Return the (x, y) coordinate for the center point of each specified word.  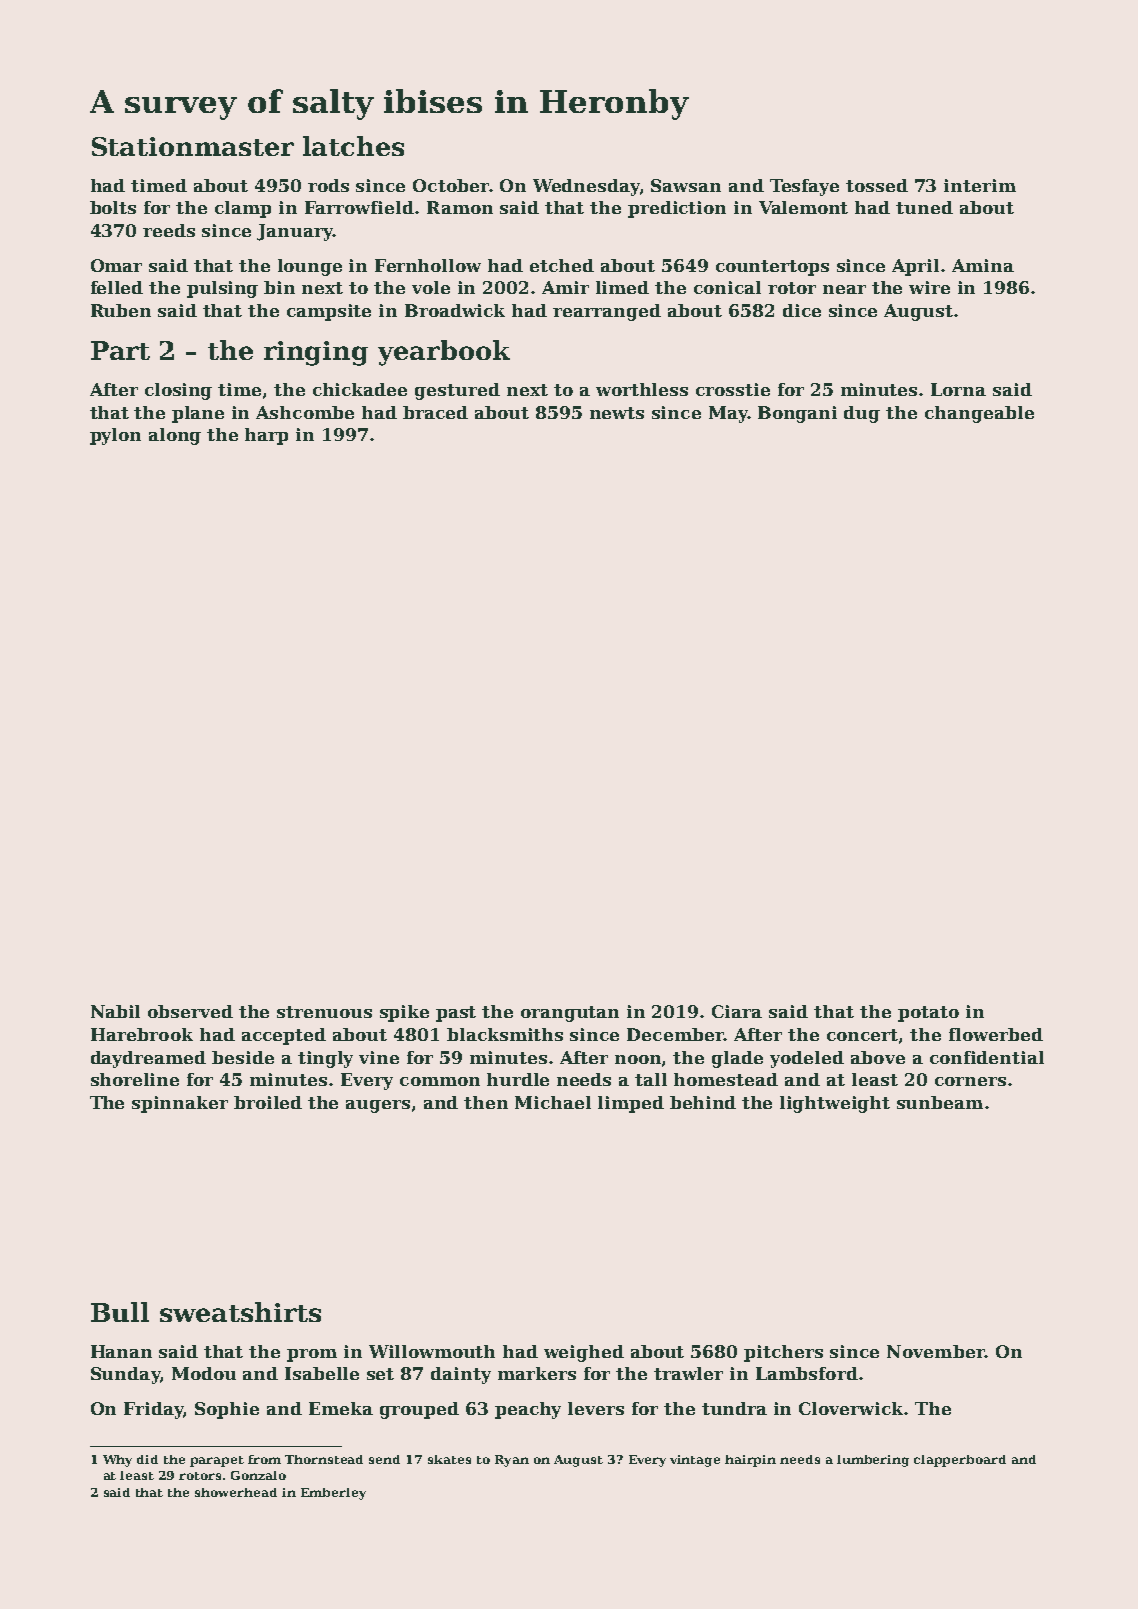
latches (353, 146)
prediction (677, 209)
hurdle (518, 1079)
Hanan (121, 1351)
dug (862, 414)
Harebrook (142, 1034)
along (175, 436)
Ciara (737, 1011)
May (728, 414)
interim (980, 185)
